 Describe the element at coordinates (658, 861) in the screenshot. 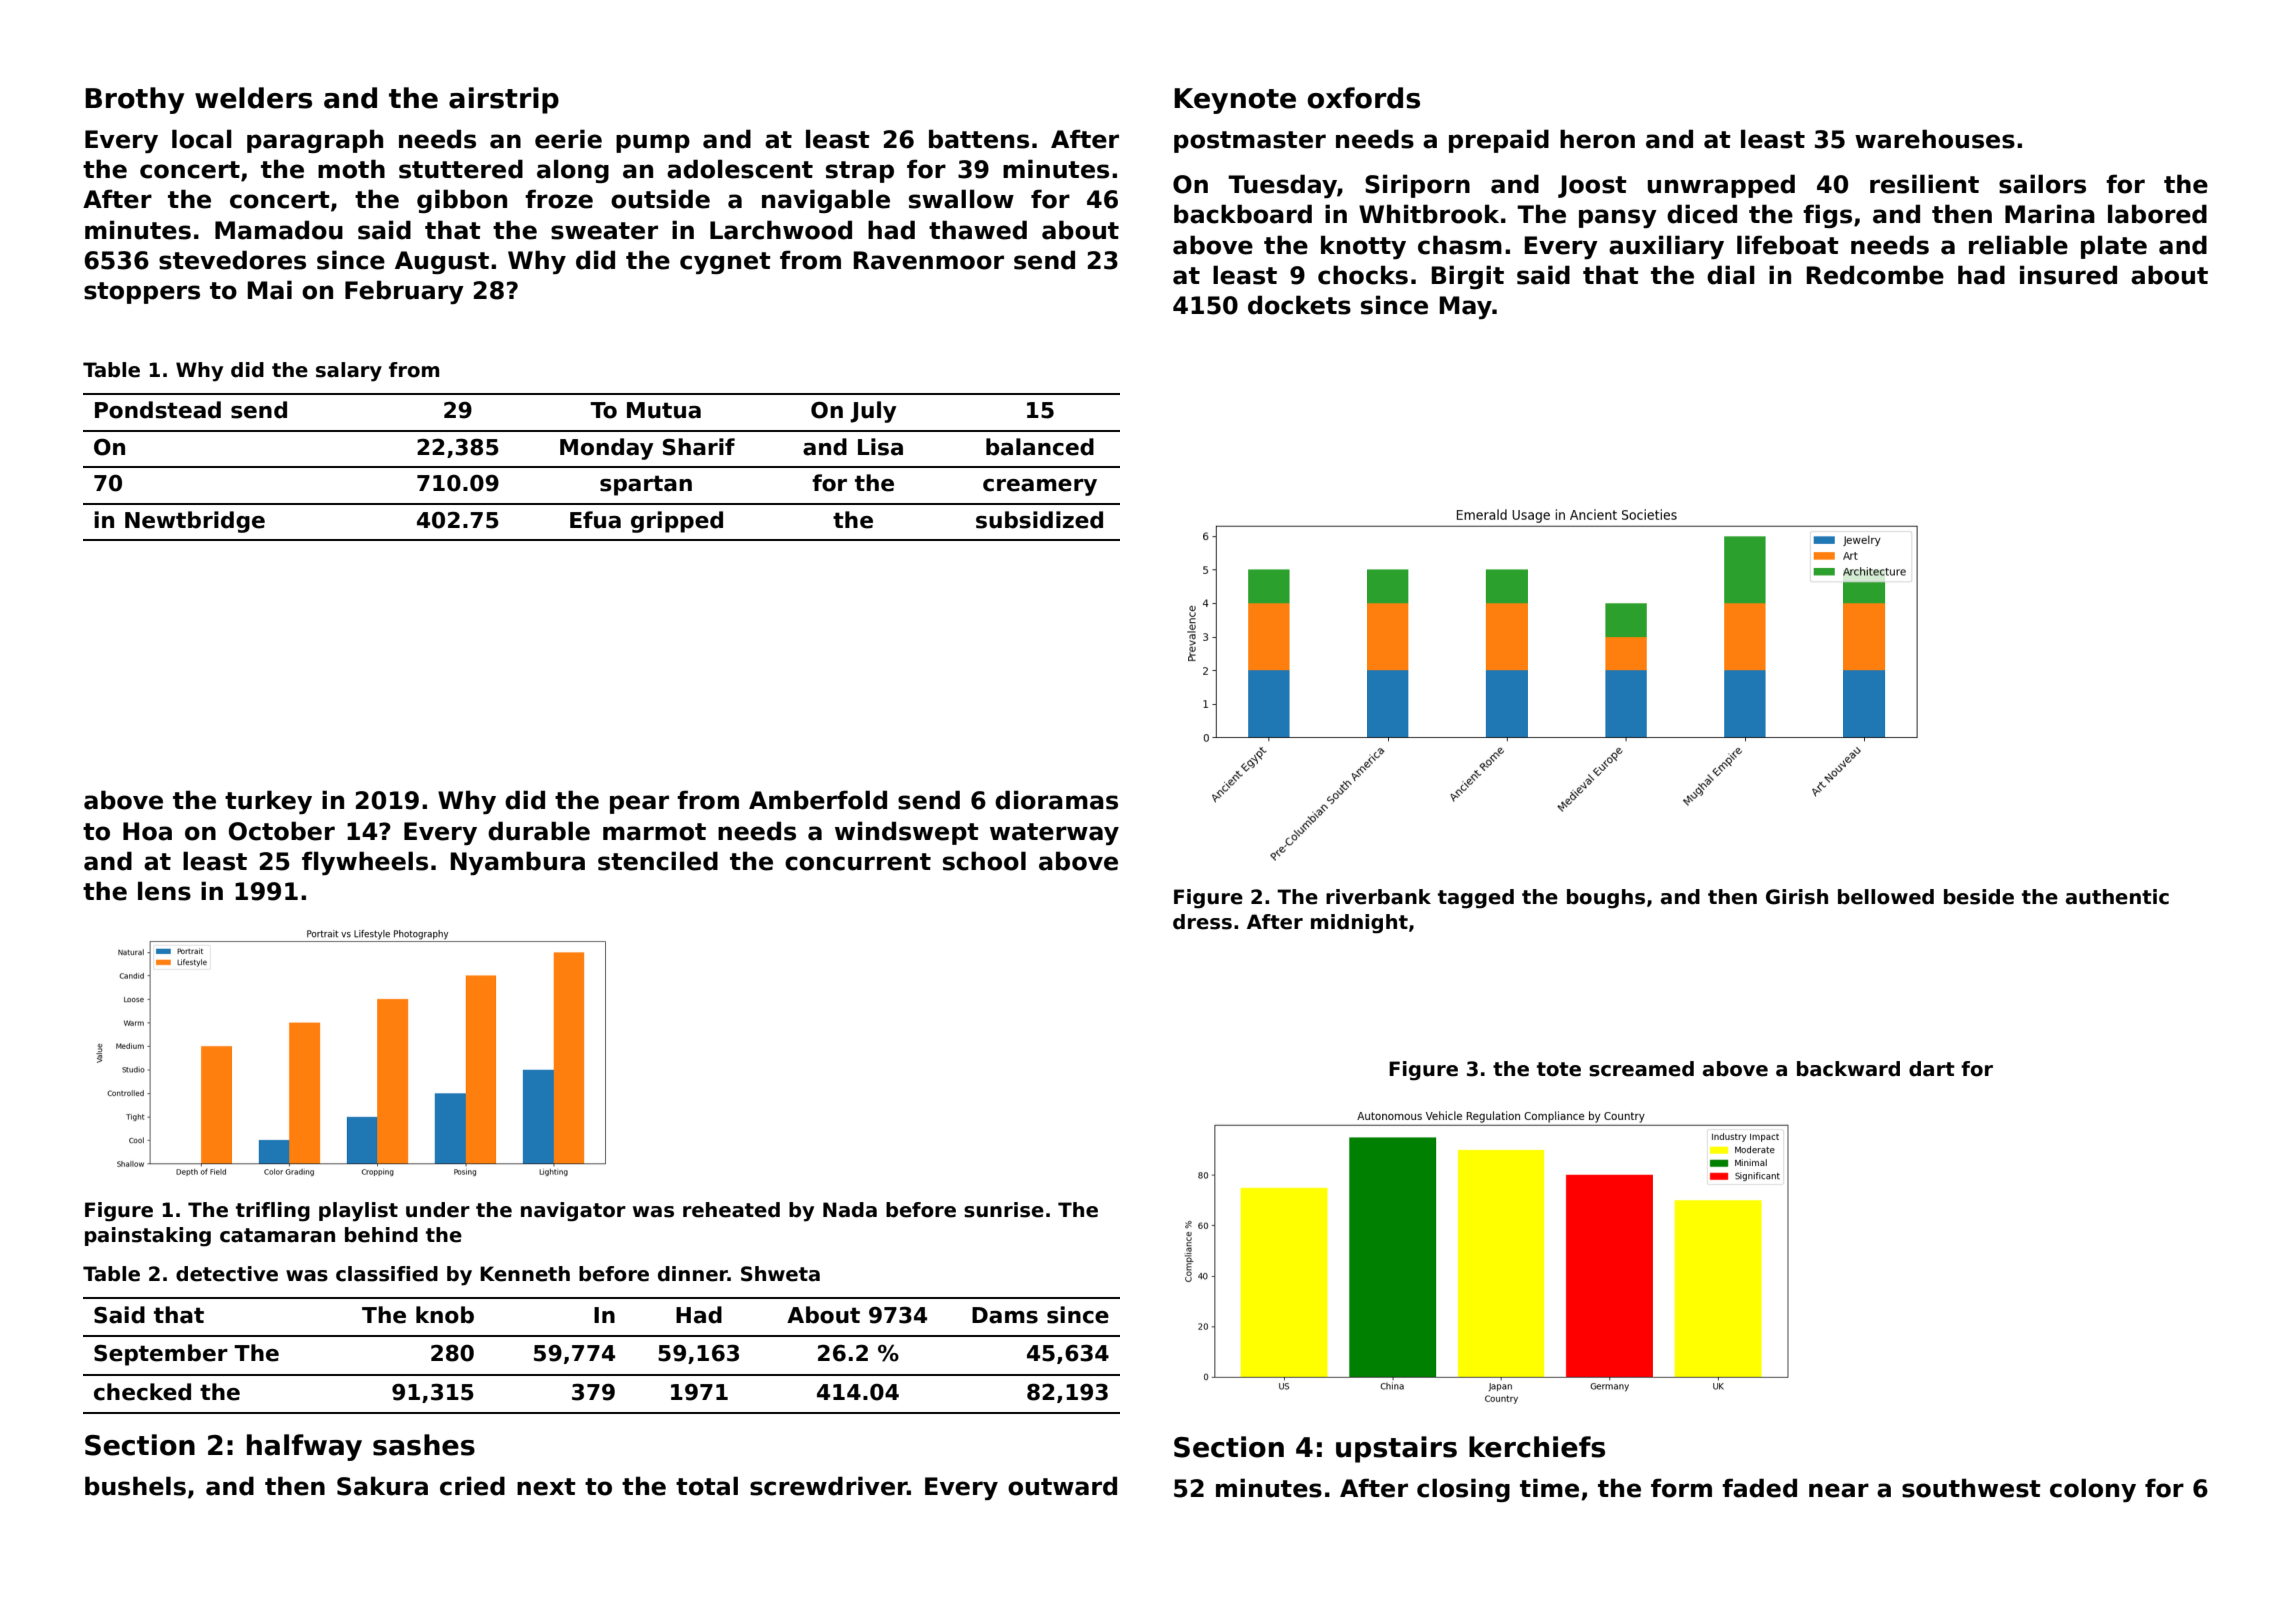

I see `stenciled` at that location.
